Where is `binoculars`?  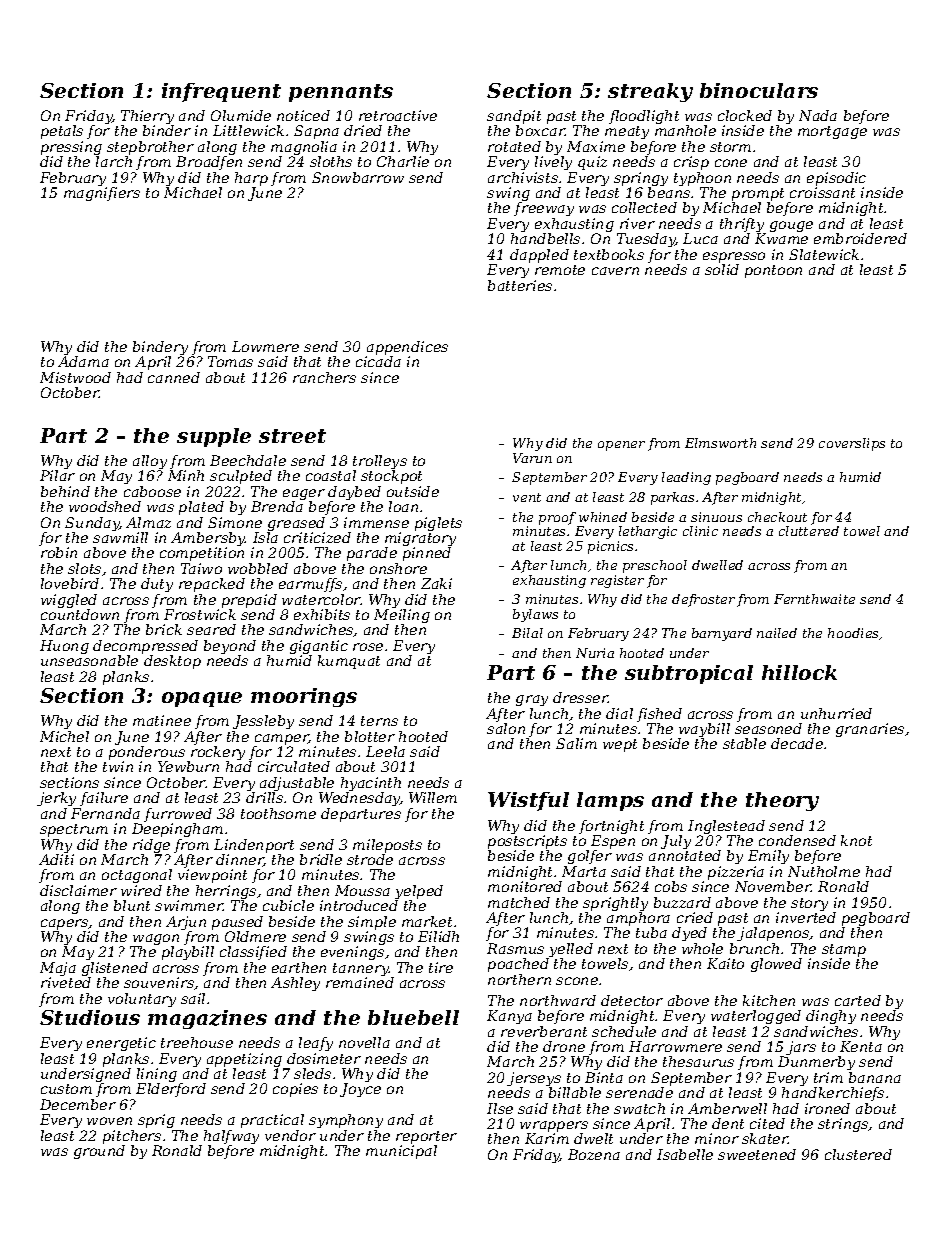 binoculars is located at coordinates (759, 90).
